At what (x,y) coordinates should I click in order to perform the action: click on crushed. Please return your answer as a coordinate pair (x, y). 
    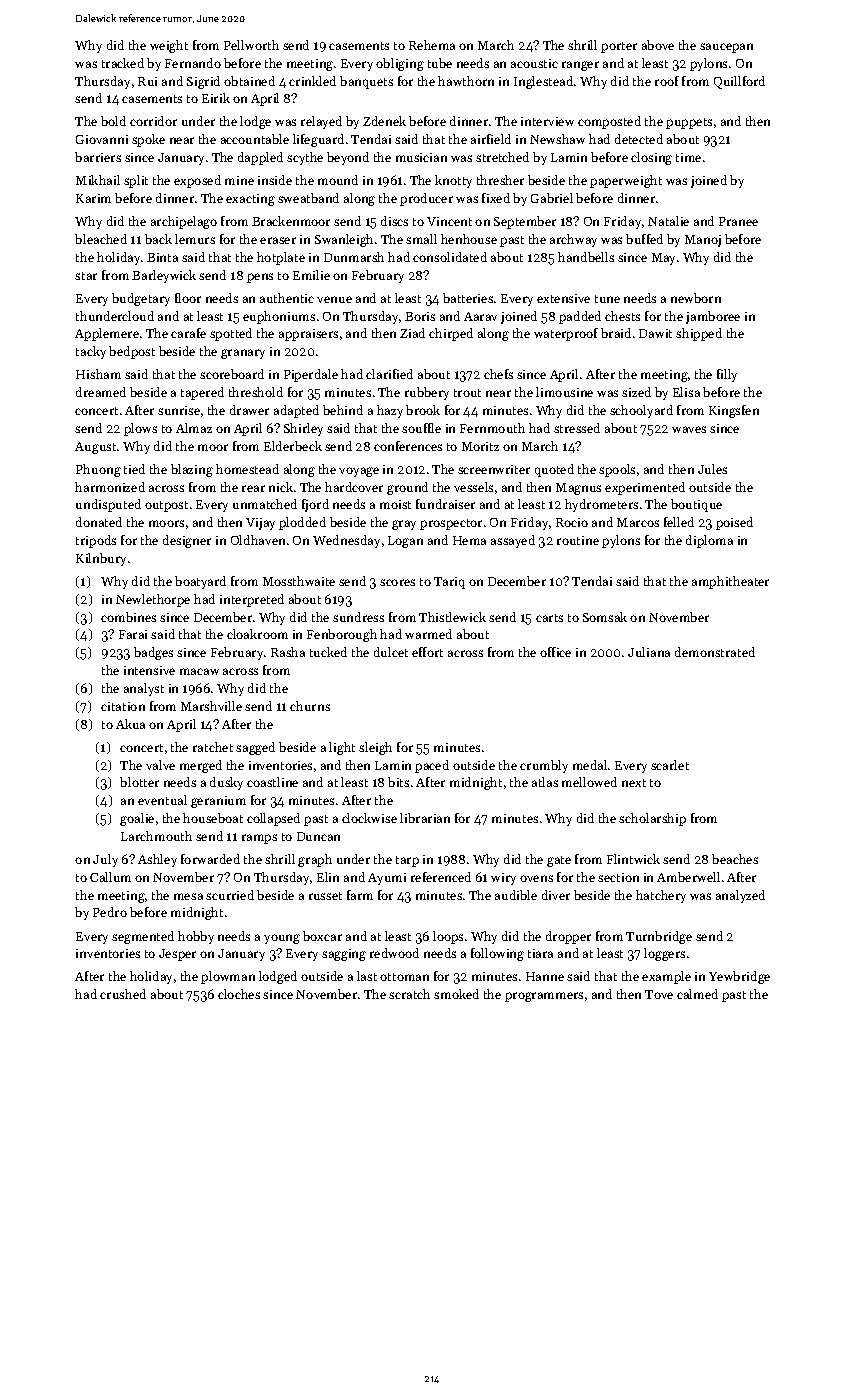
    Looking at the image, I should click on (123, 994).
